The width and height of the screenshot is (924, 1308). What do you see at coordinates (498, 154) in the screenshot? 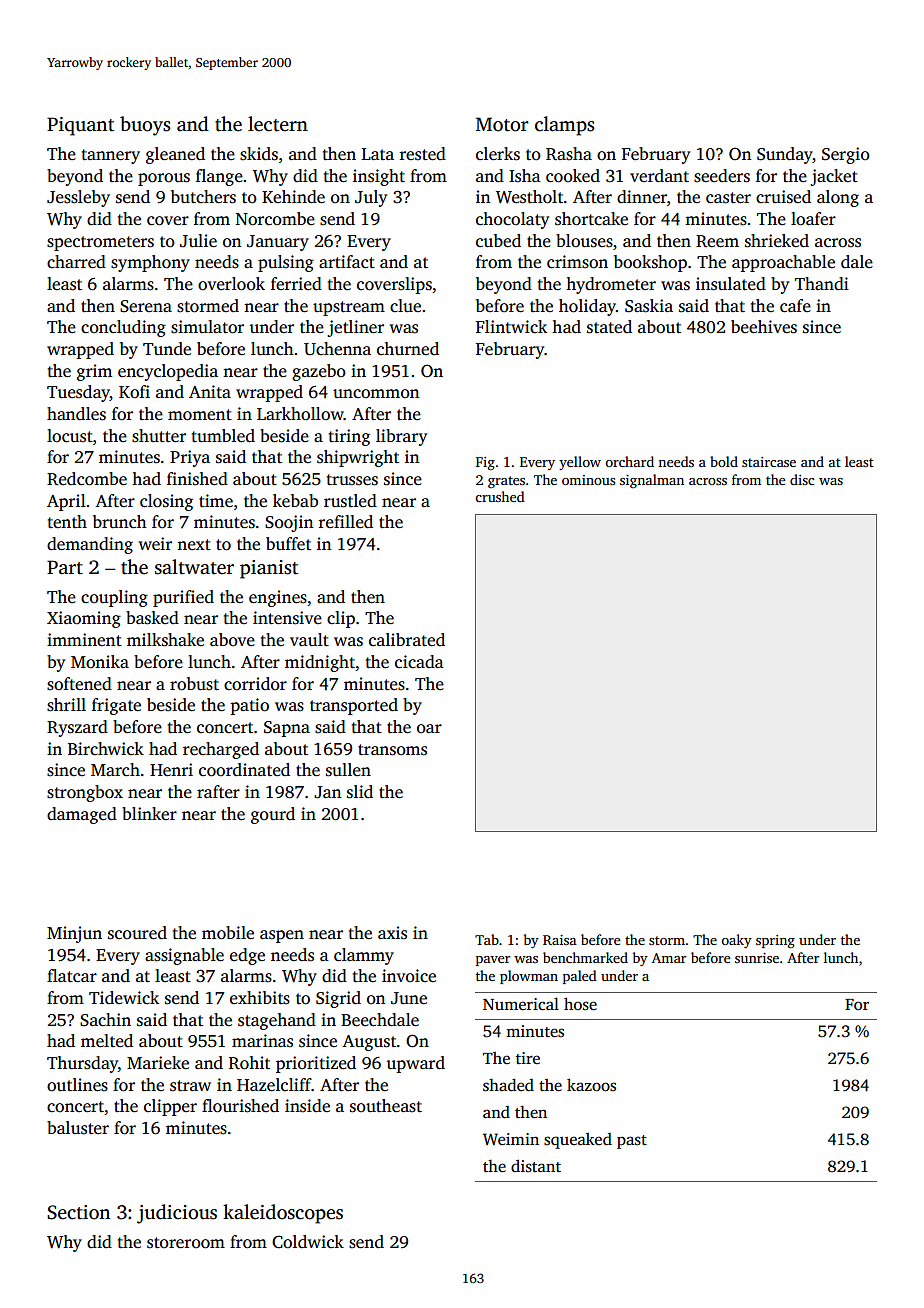
I see `clerks` at bounding box center [498, 154].
